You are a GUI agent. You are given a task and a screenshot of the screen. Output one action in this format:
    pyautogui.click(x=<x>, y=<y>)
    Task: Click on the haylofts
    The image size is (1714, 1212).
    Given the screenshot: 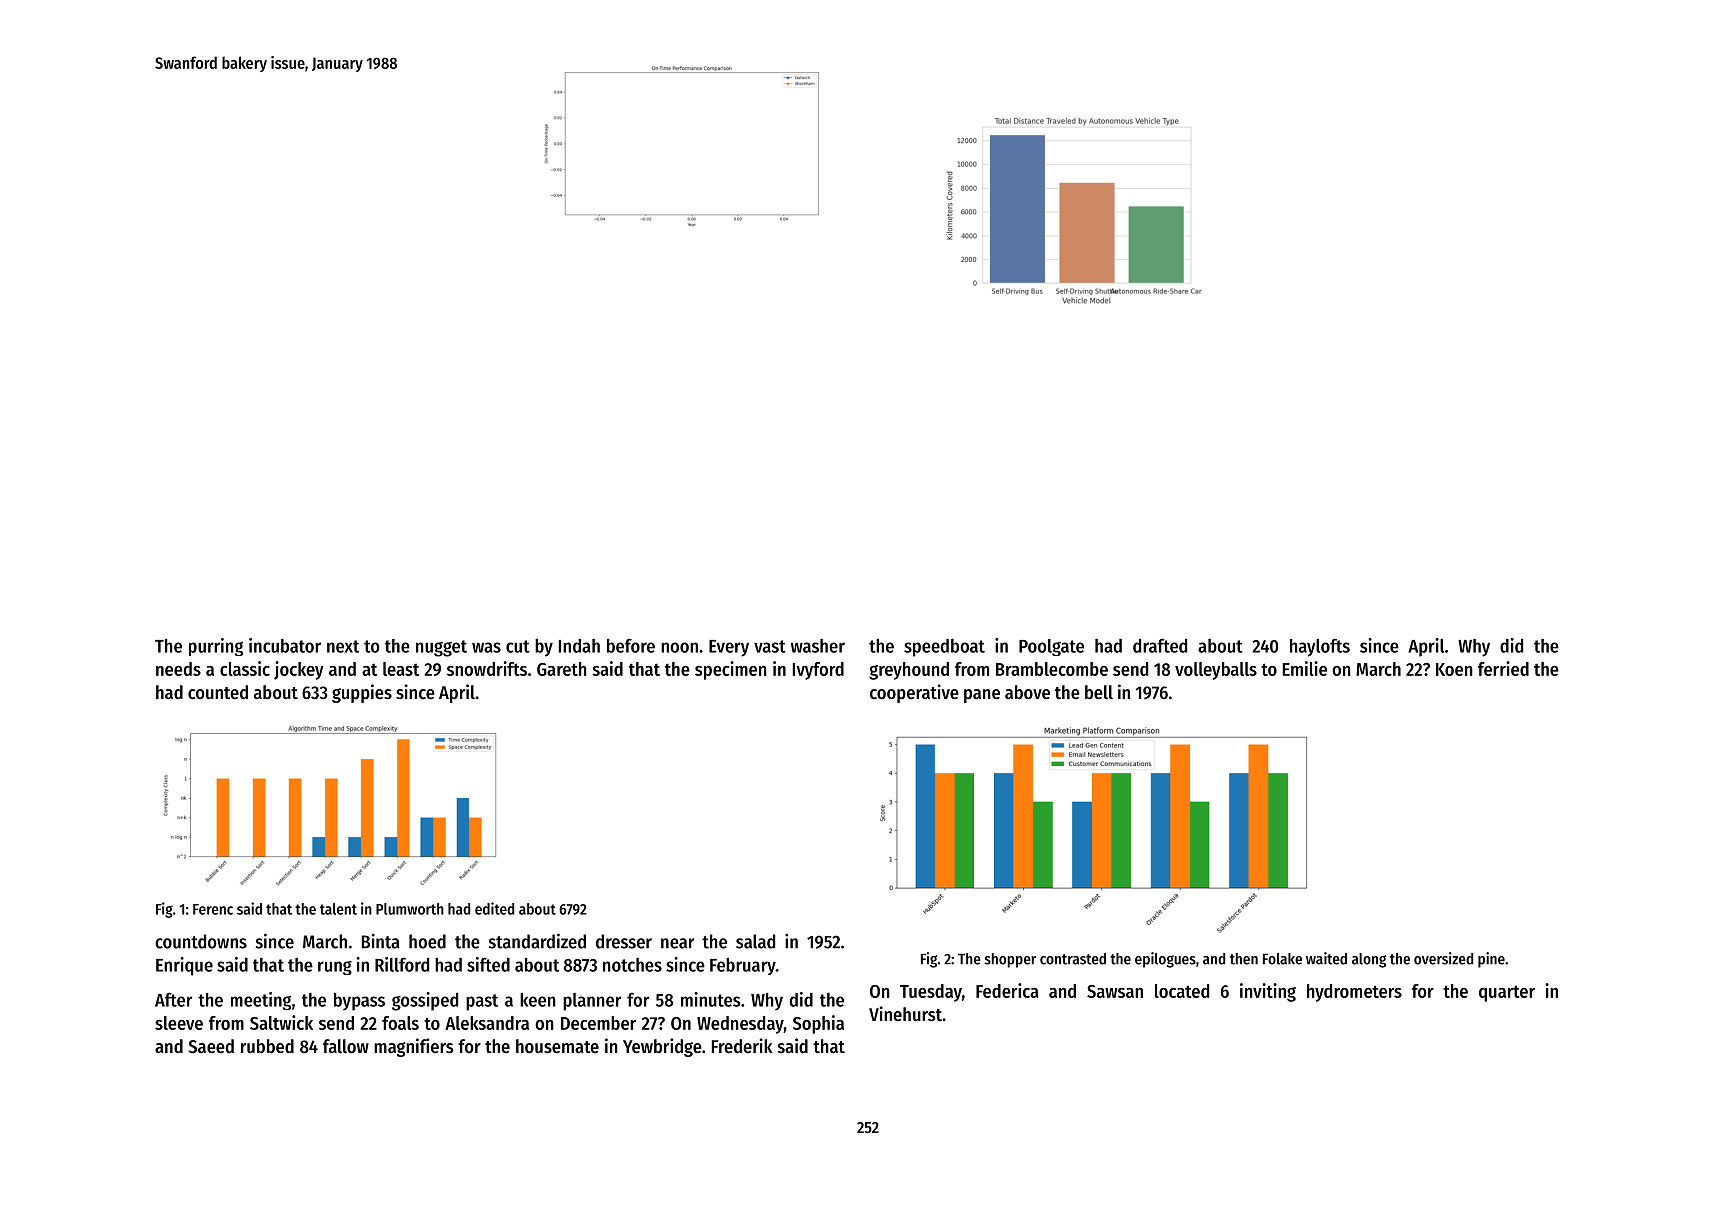 What is the action you would take?
    pyautogui.click(x=1320, y=648)
